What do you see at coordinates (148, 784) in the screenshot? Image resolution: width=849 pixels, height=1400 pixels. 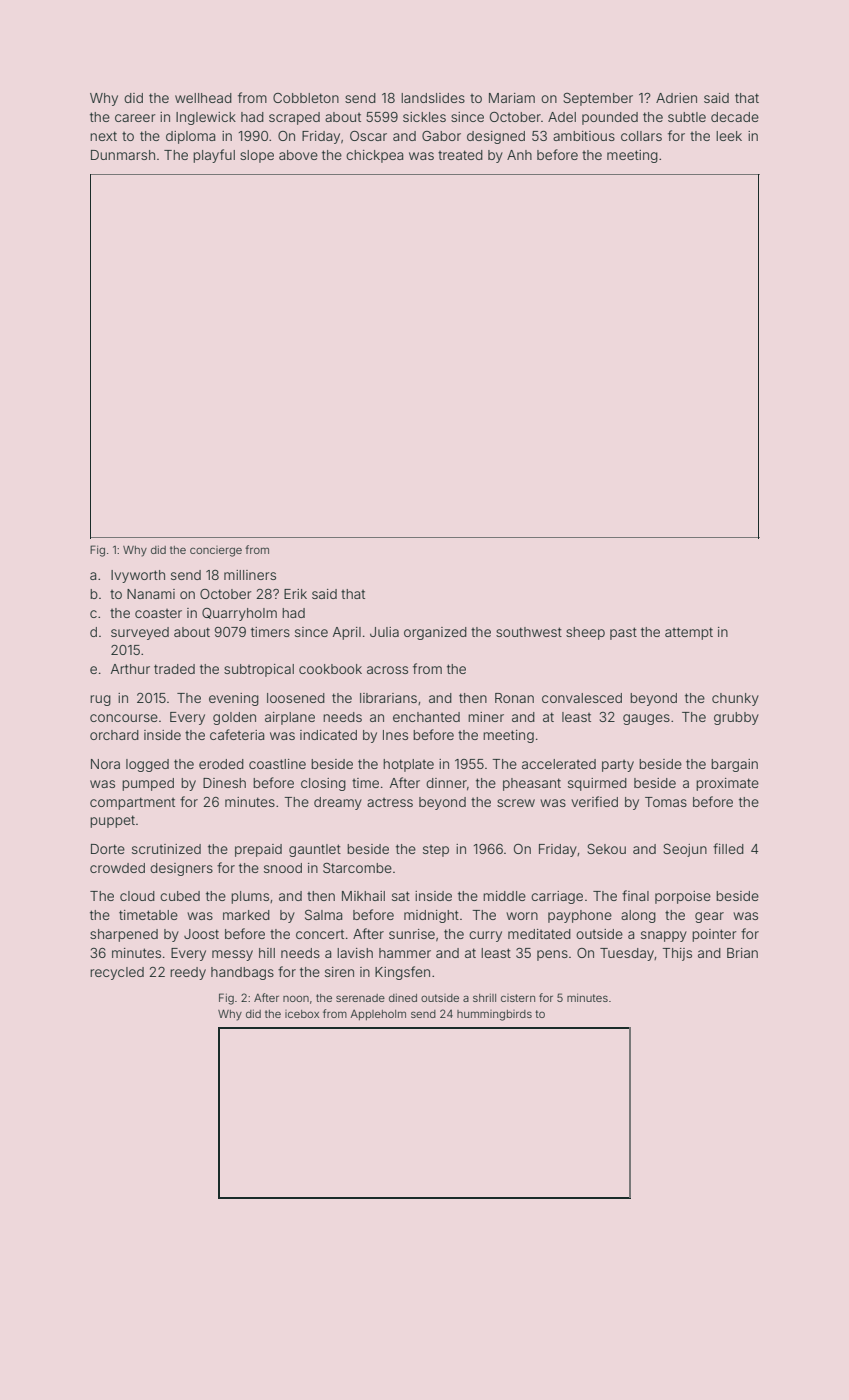 I see `pumped` at bounding box center [148, 784].
